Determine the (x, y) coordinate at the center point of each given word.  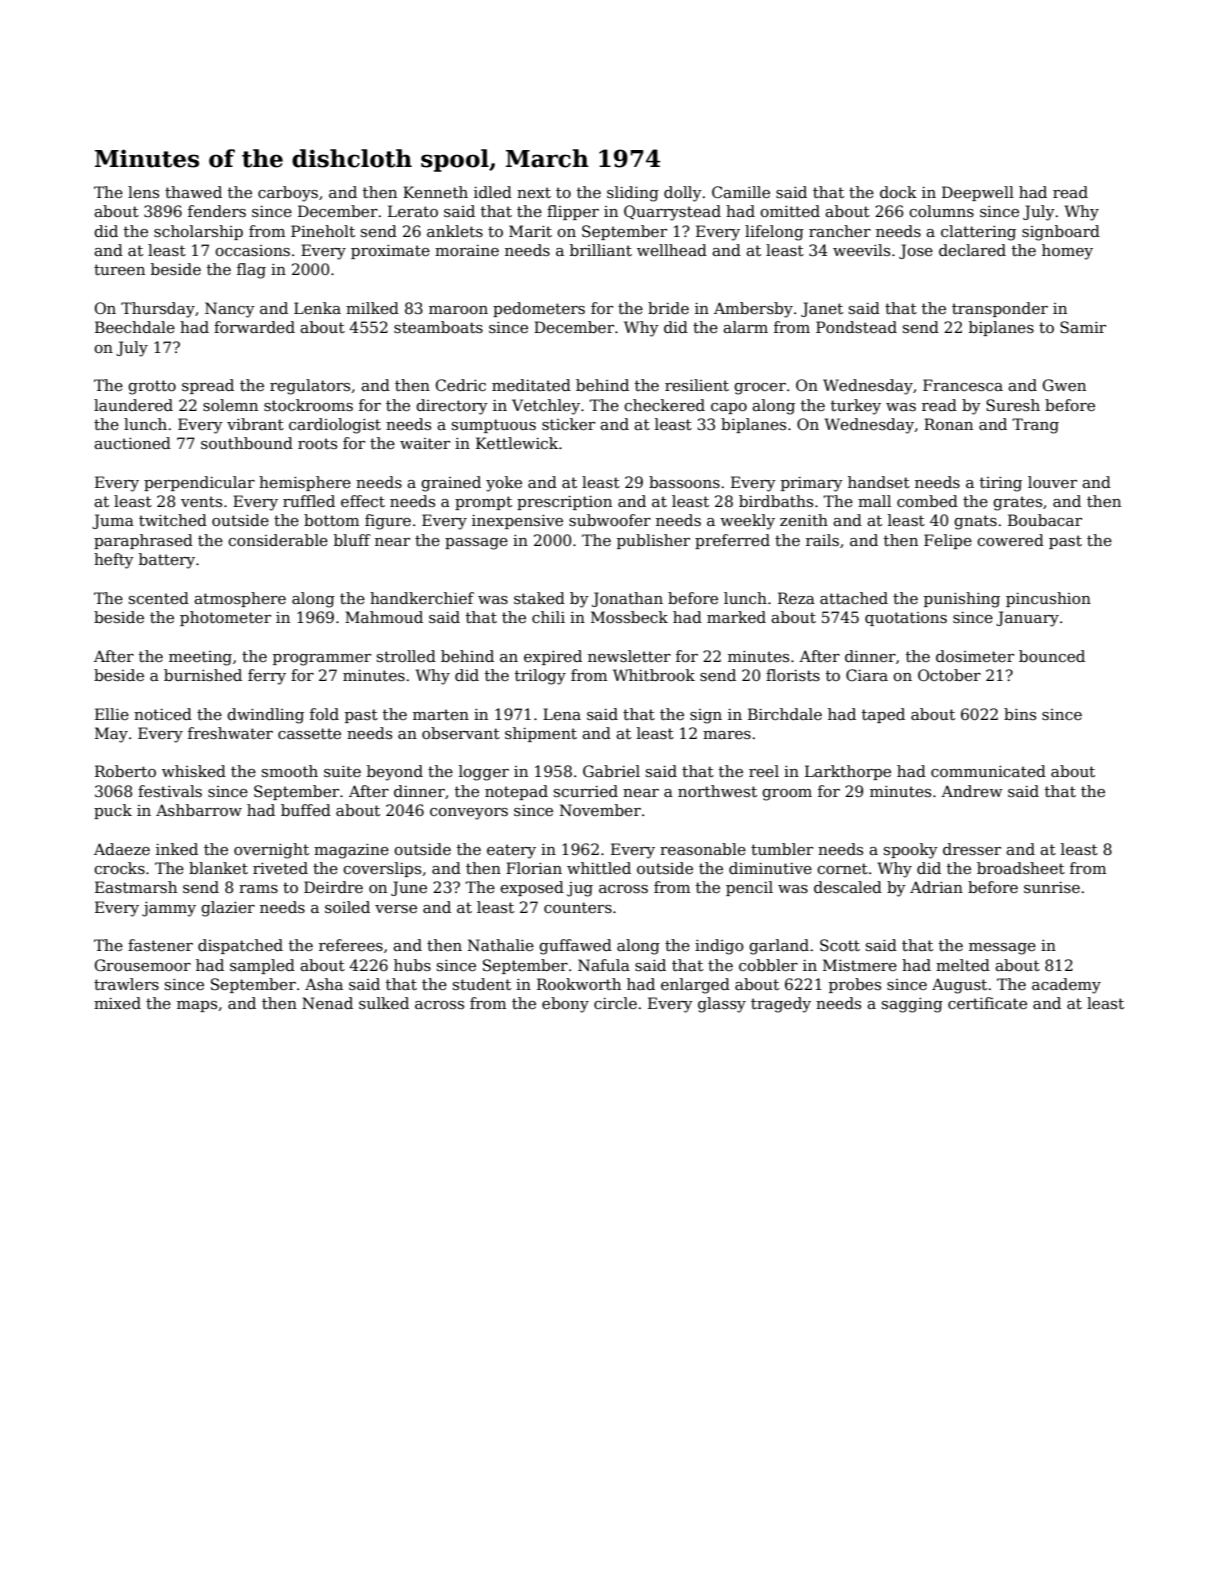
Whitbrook (654, 675)
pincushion (1048, 599)
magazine (351, 851)
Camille (741, 192)
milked (372, 308)
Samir (1083, 327)
